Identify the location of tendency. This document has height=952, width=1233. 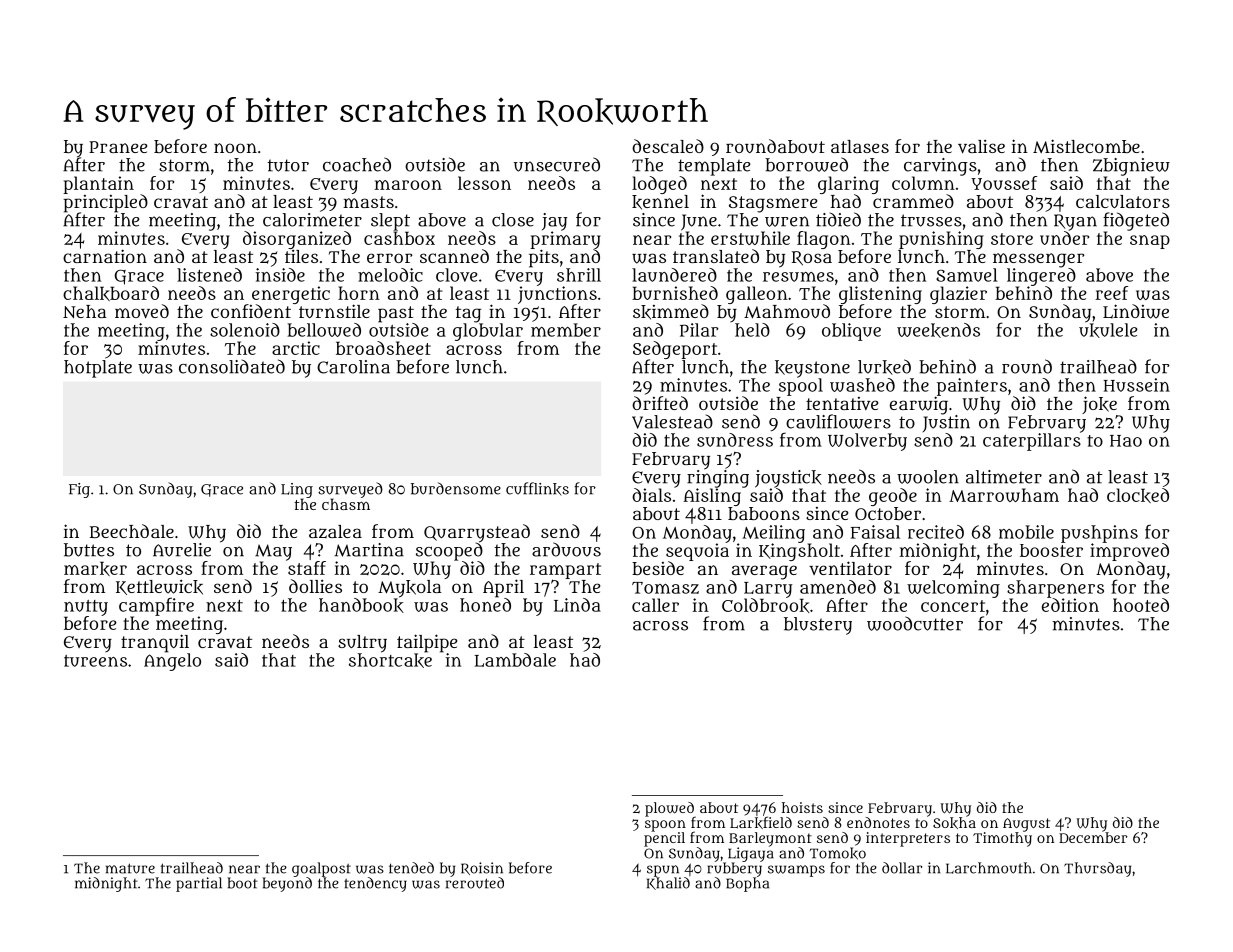
(375, 884).
